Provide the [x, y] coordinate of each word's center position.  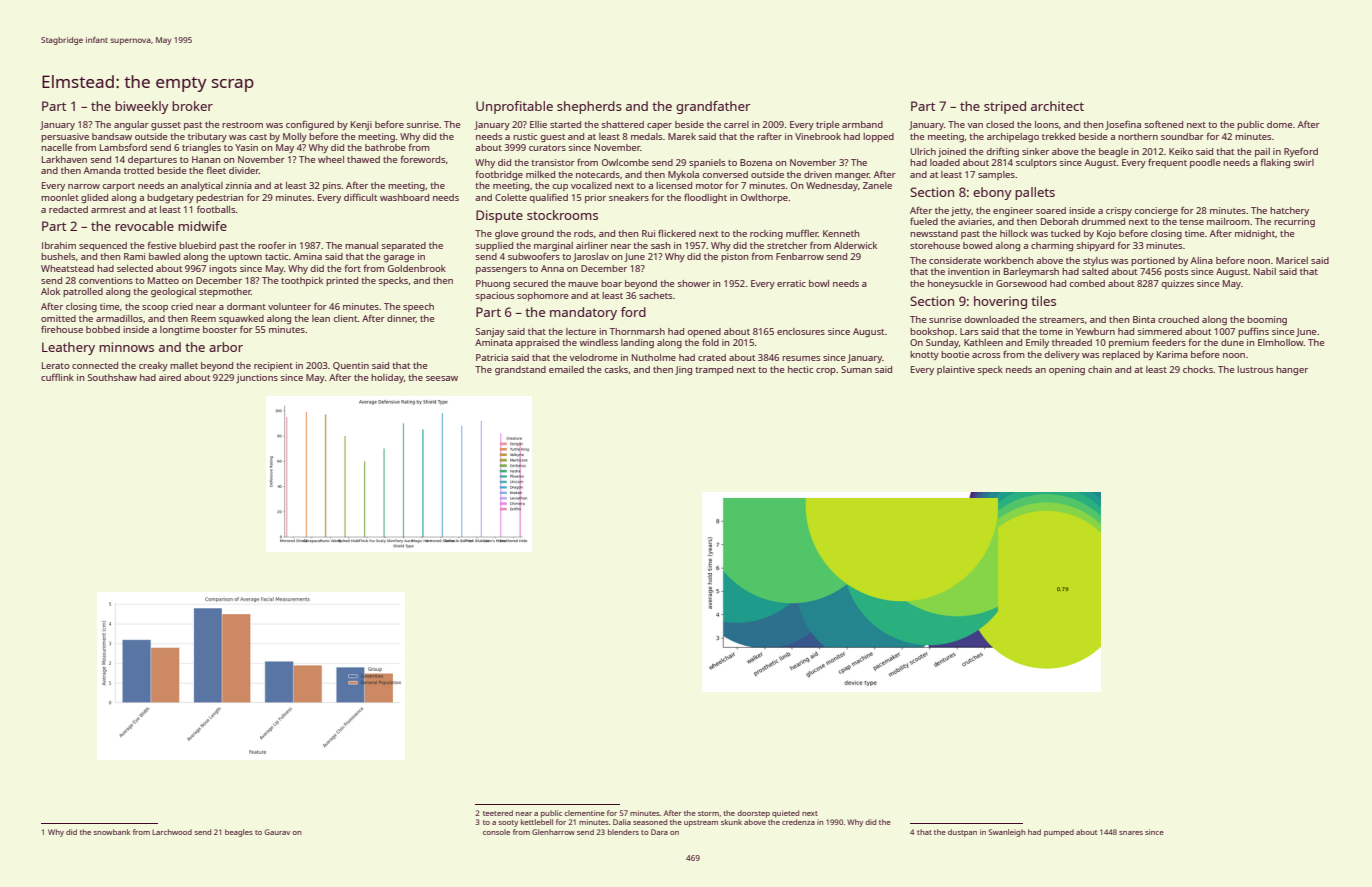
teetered [498, 813]
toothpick [302, 281]
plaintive [956, 370]
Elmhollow [1281, 342]
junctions [257, 378]
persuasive [65, 137]
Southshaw [112, 377]
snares [1131, 833]
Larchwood [172, 832]
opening [1067, 370]
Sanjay [490, 332]
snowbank [112, 832]
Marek [682, 136]
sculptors [1036, 163]
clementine [584, 813]
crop [826, 371]
